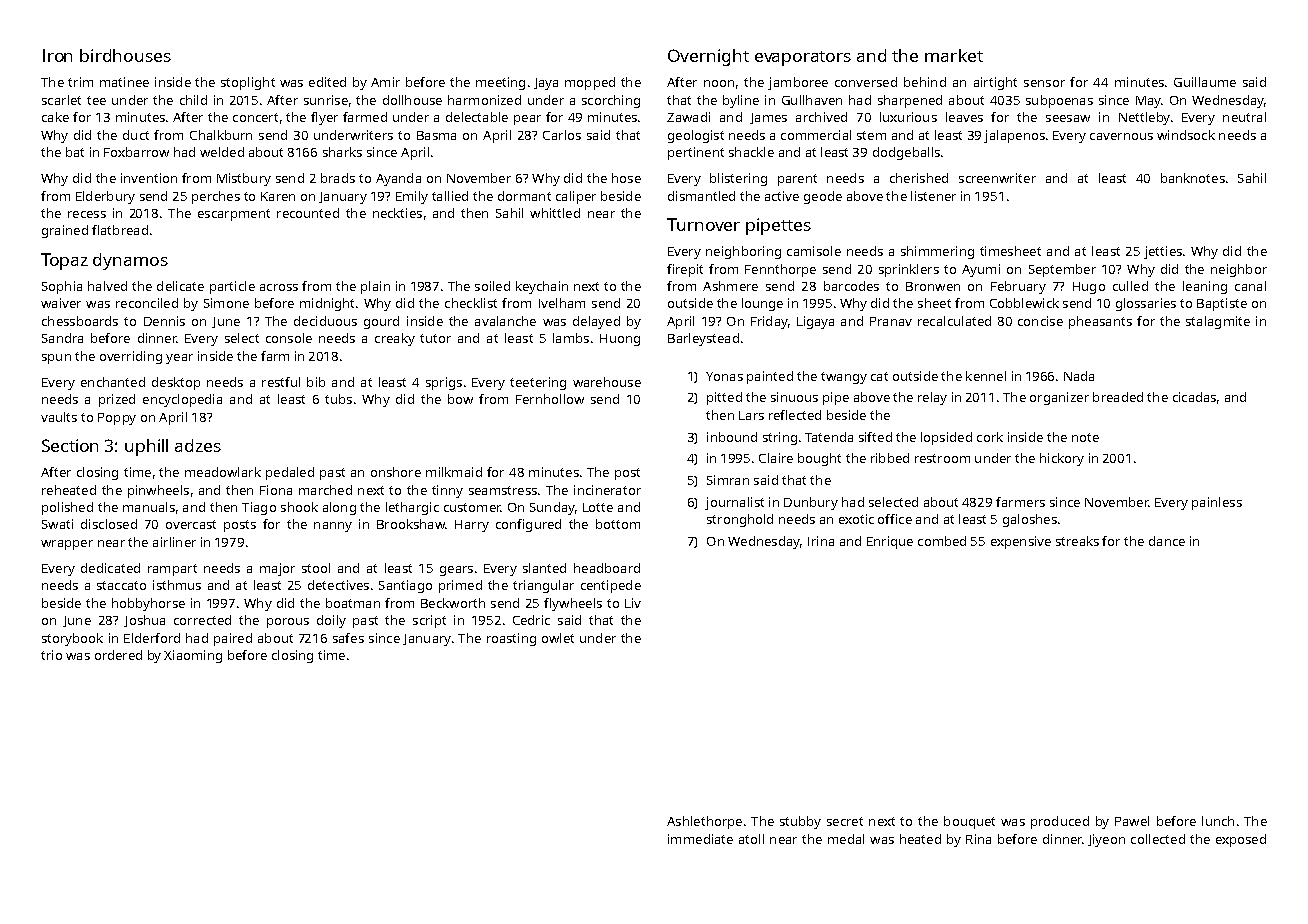 Image resolution: width=1308 pixels, height=924 pixels. What do you see at coordinates (1167, 541) in the image?
I see `dance` at bounding box center [1167, 541].
